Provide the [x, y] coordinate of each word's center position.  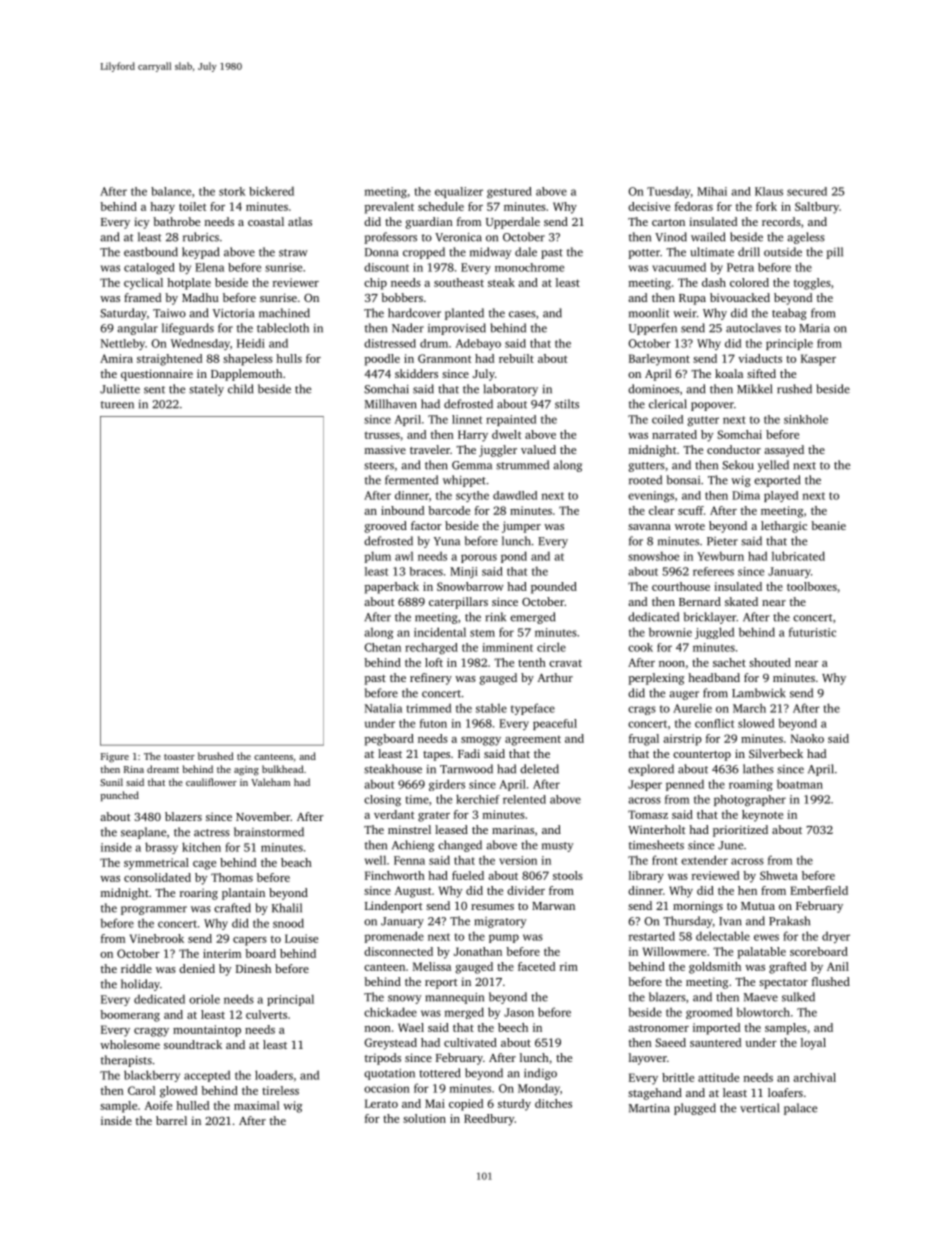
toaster [179, 757]
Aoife [158, 1105]
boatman [800, 784]
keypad [200, 253]
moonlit [649, 313]
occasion [387, 1088]
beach [296, 862]
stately [206, 390]
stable [491, 708]
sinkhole [806, 419]
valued [538, 449]
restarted [652, 936]
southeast [459, 282]
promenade [394, 937]
